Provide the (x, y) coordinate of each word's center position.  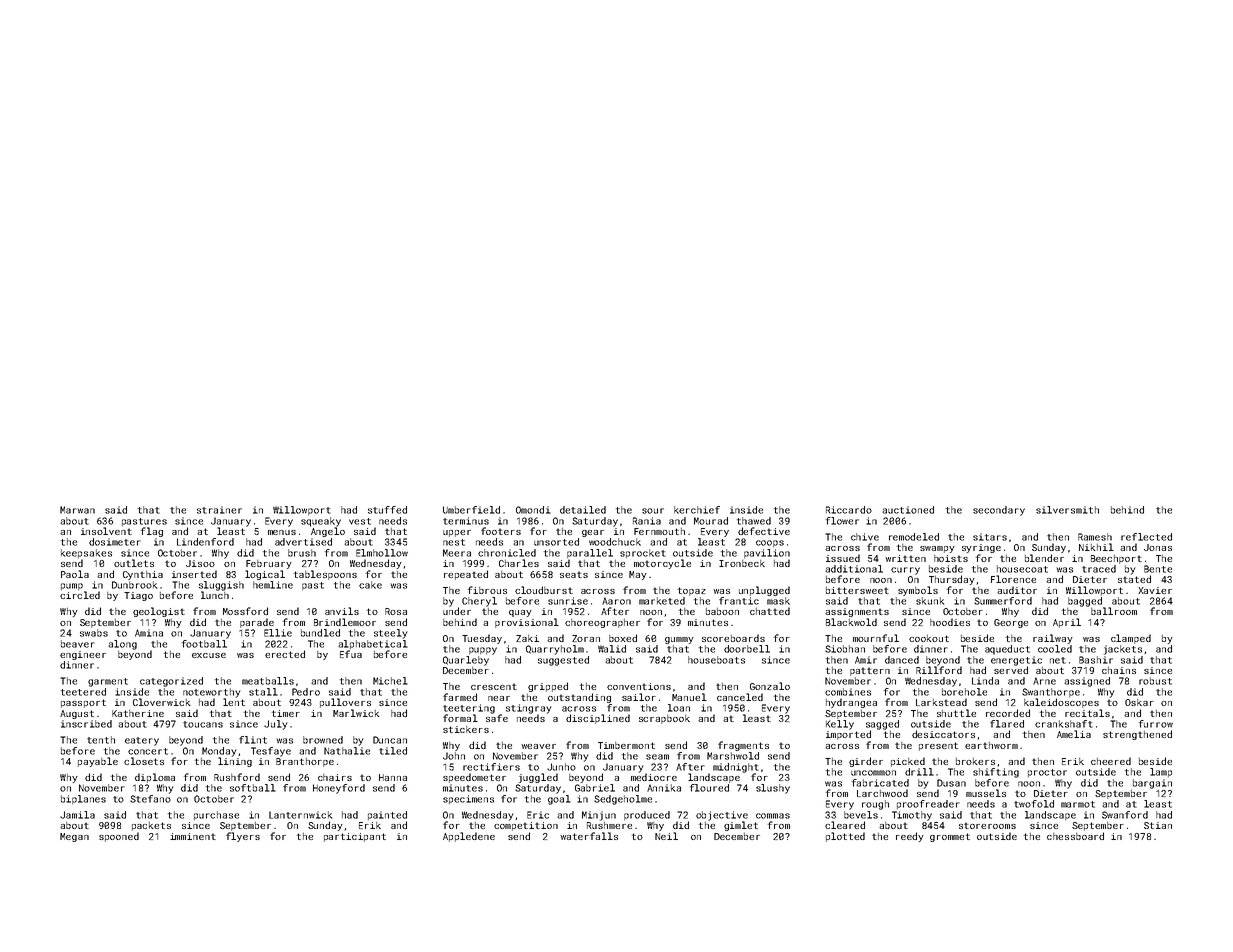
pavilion (767, 553)
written (905, 558)
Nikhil (1096, 547)
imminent (193, 836)
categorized (171, 682)
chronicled (507, 553)
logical (265, 575)
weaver (538, 746)
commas (773, 816)
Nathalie (347, 751)
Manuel (689, 697)
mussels (986, 793)
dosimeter (115, 542)
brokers (975, 761)
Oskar (1139, 702)
